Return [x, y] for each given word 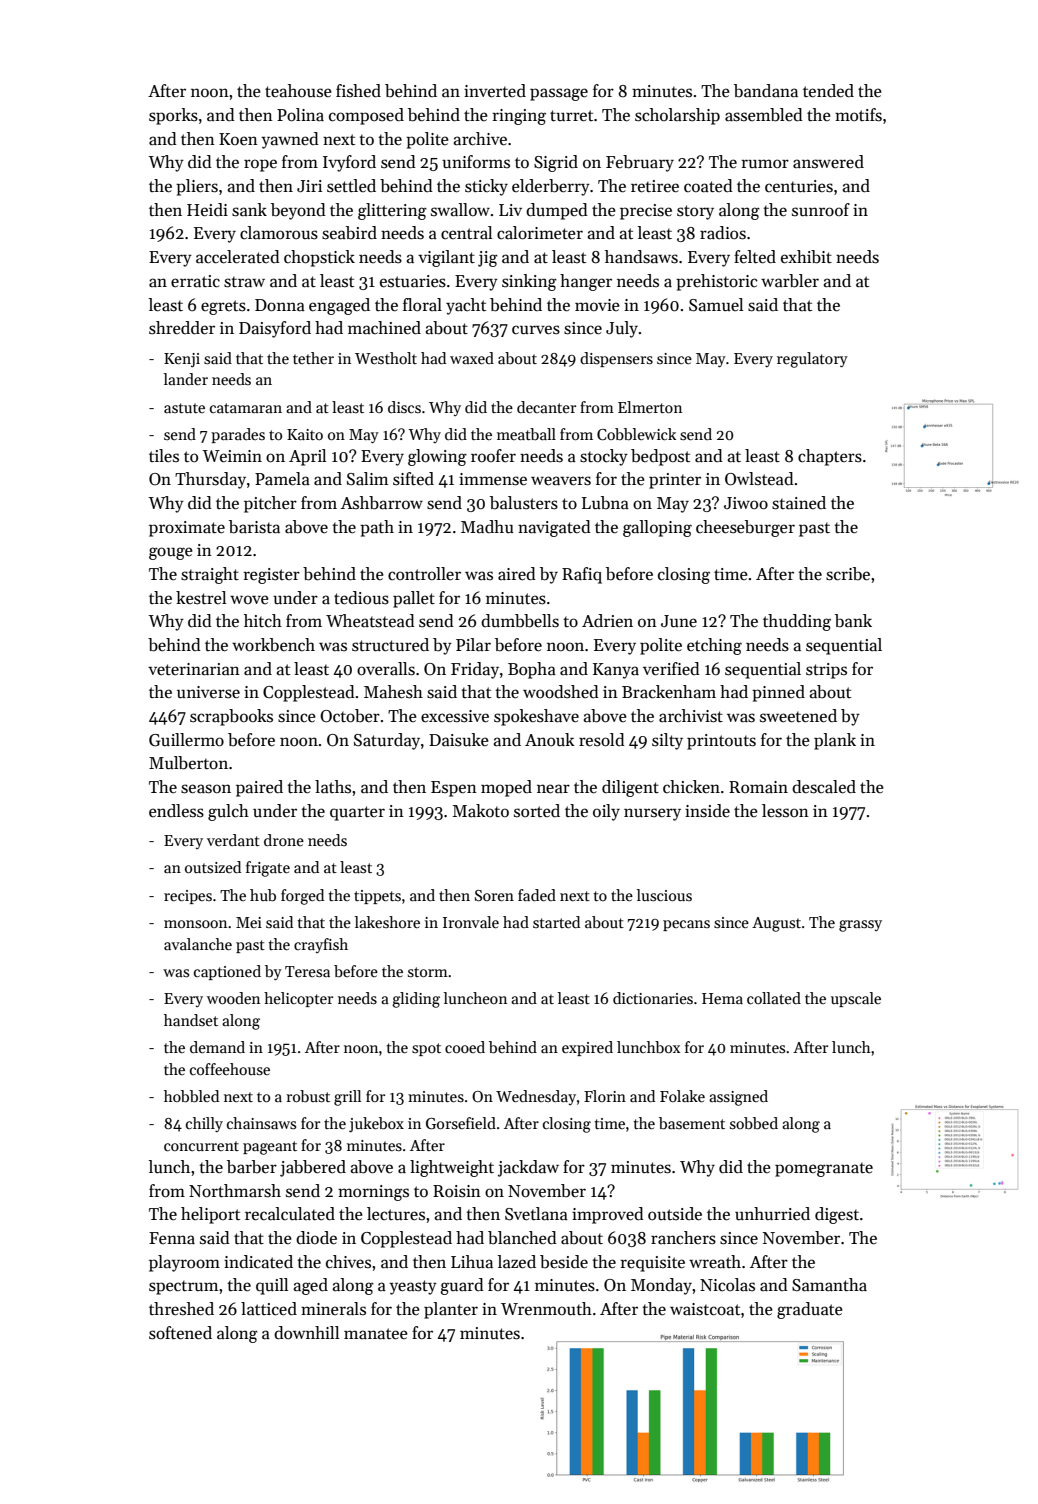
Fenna [172, 1238]
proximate [187, 529]
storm [428, 972]
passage [559, 94]
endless [176, 811]
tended [828, 91]
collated [774, 998]
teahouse [298, 91]
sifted [413, 479]
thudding [797, 622]
